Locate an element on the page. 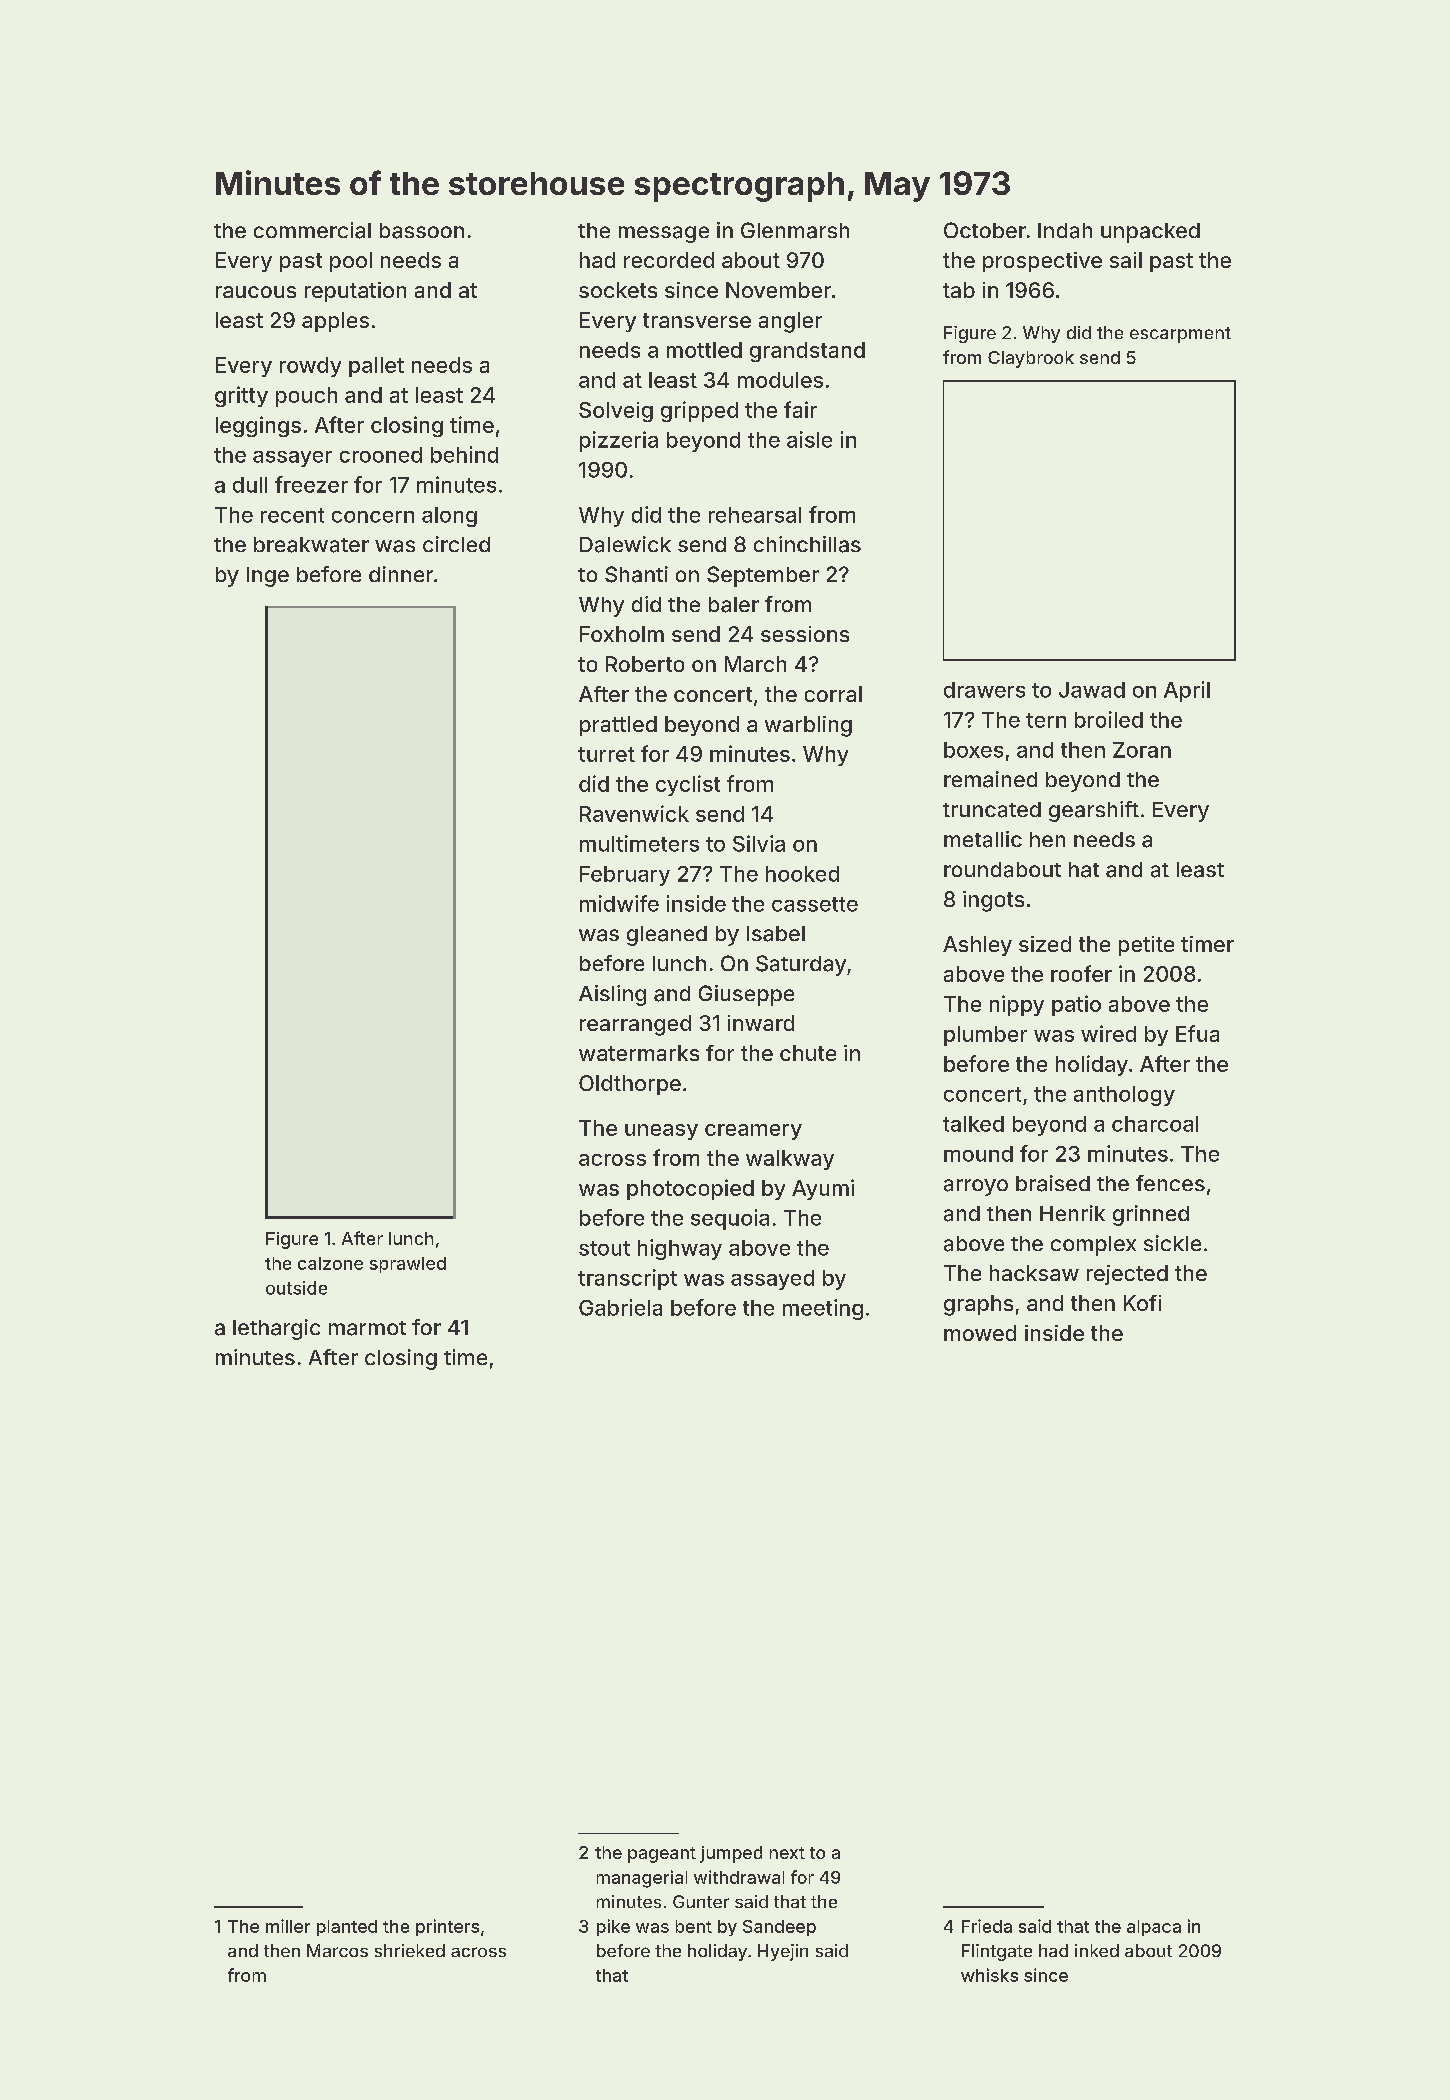  inked is located at coordinates (1097, 1950).
